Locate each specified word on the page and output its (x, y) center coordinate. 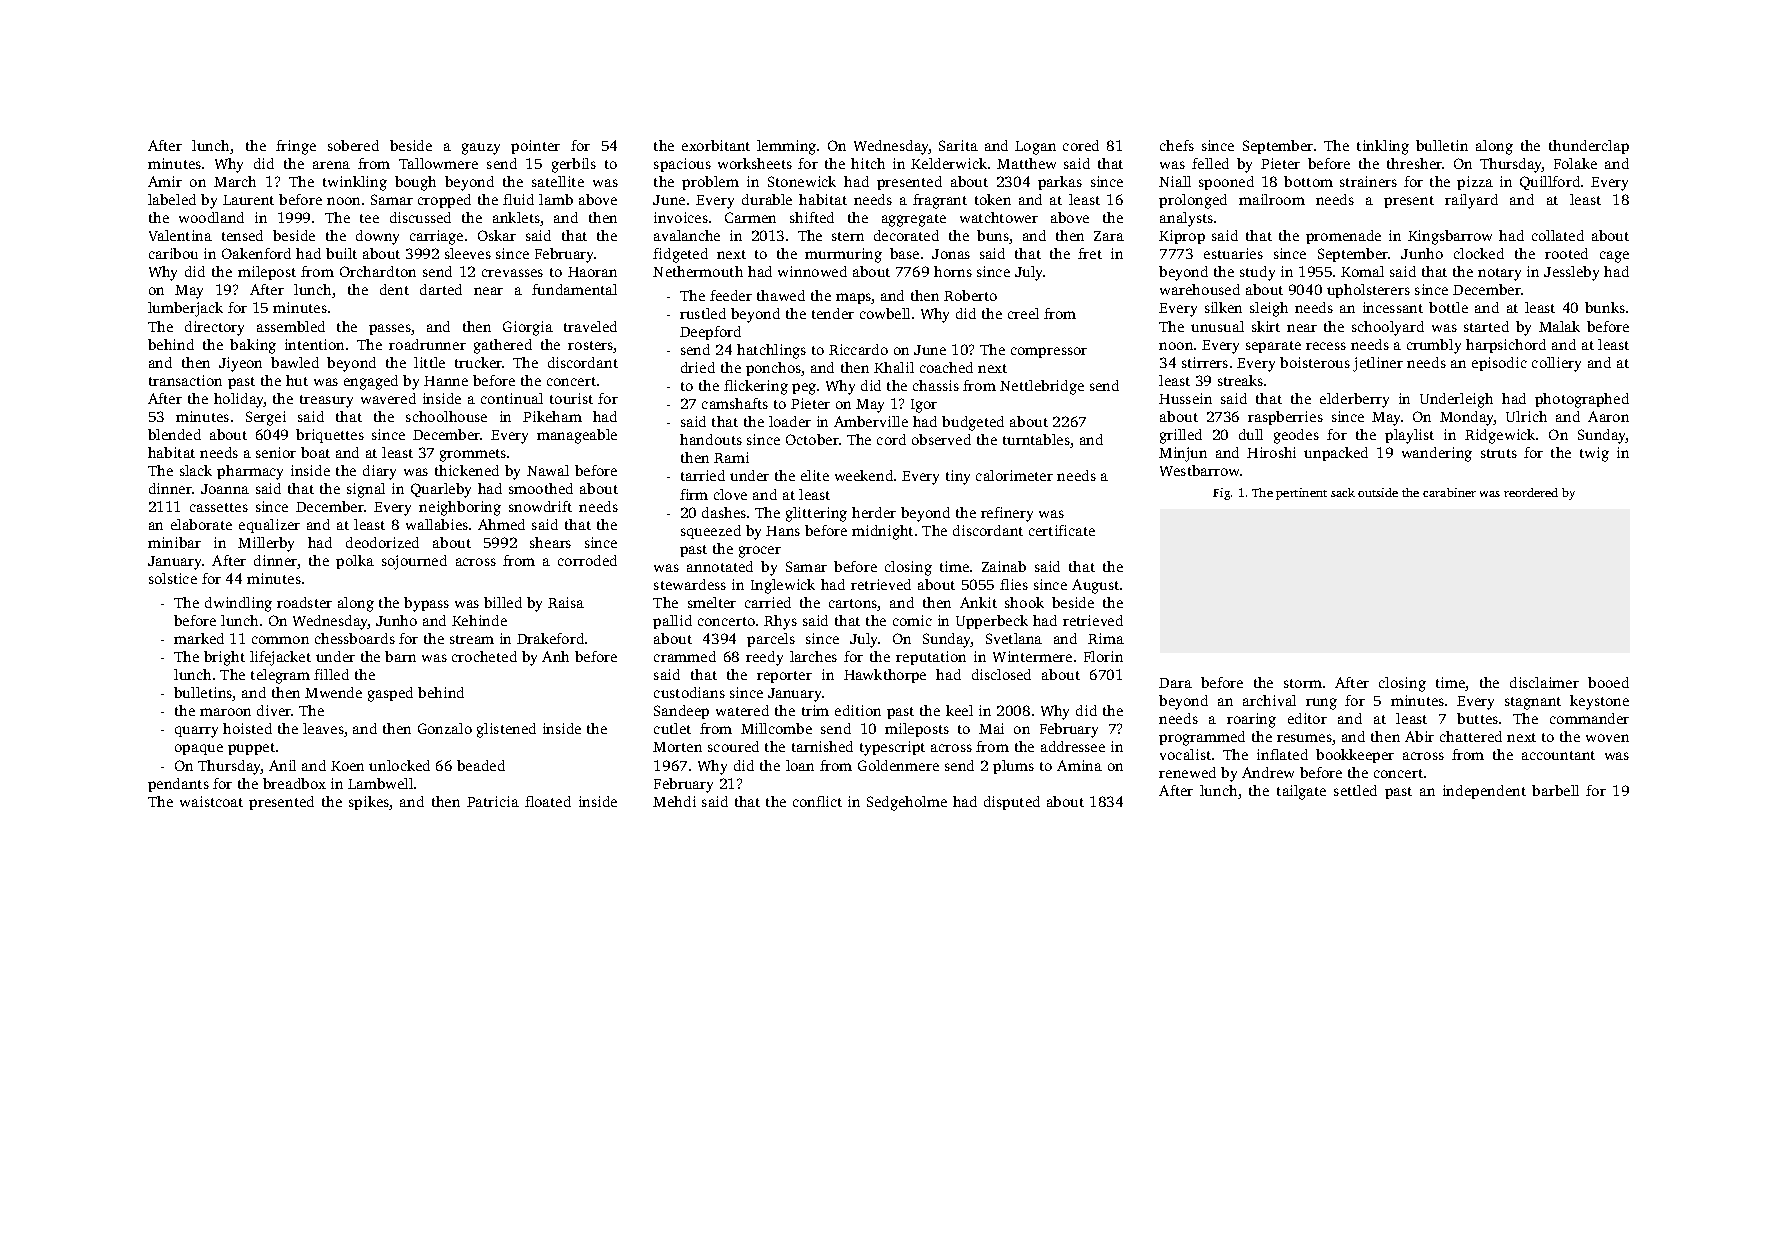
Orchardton (378, 271)
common (280, 640)
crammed (685, 656)
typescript (892, 748)
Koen (347, 766)
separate (1273, 347)
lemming (786, 147)
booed (1608, 682)
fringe (296, 147)
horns (953, 271)
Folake (1575, 163)
